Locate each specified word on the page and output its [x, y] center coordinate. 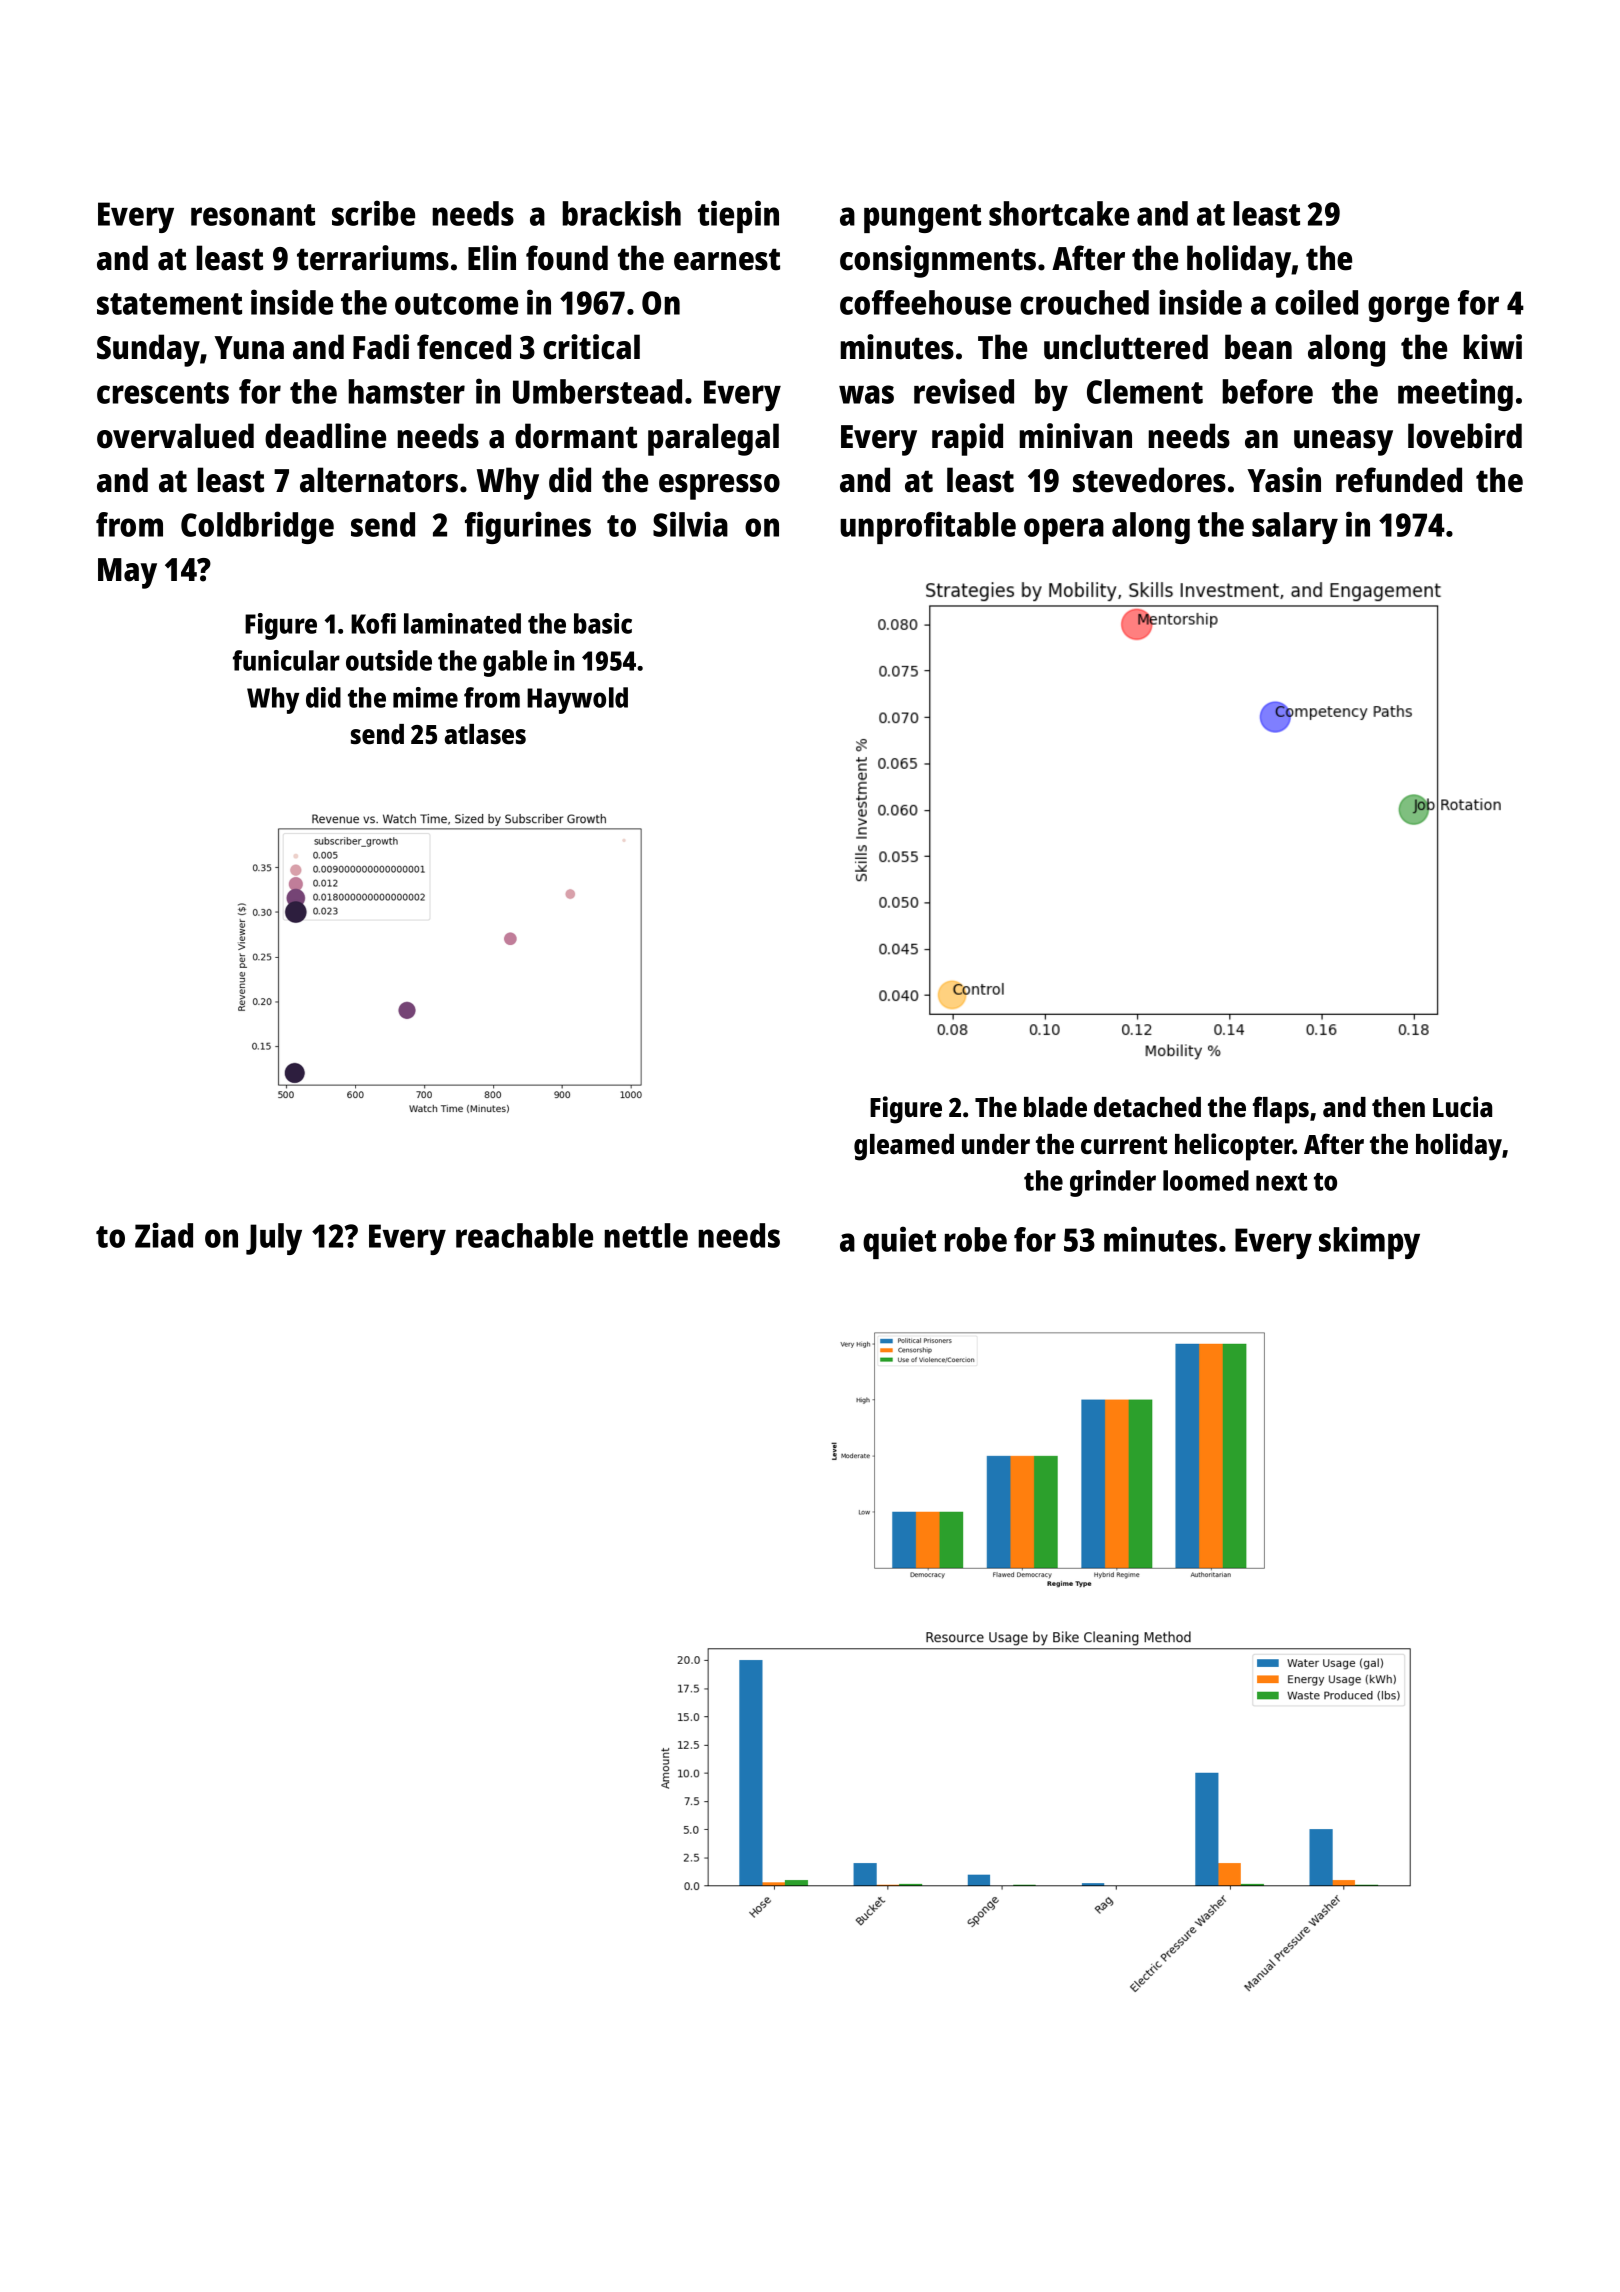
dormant [576, 436]
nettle [646, 1235]
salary [1295, 528]
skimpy [1369, 1242]
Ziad [164, 1235]
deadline [325, 436]
